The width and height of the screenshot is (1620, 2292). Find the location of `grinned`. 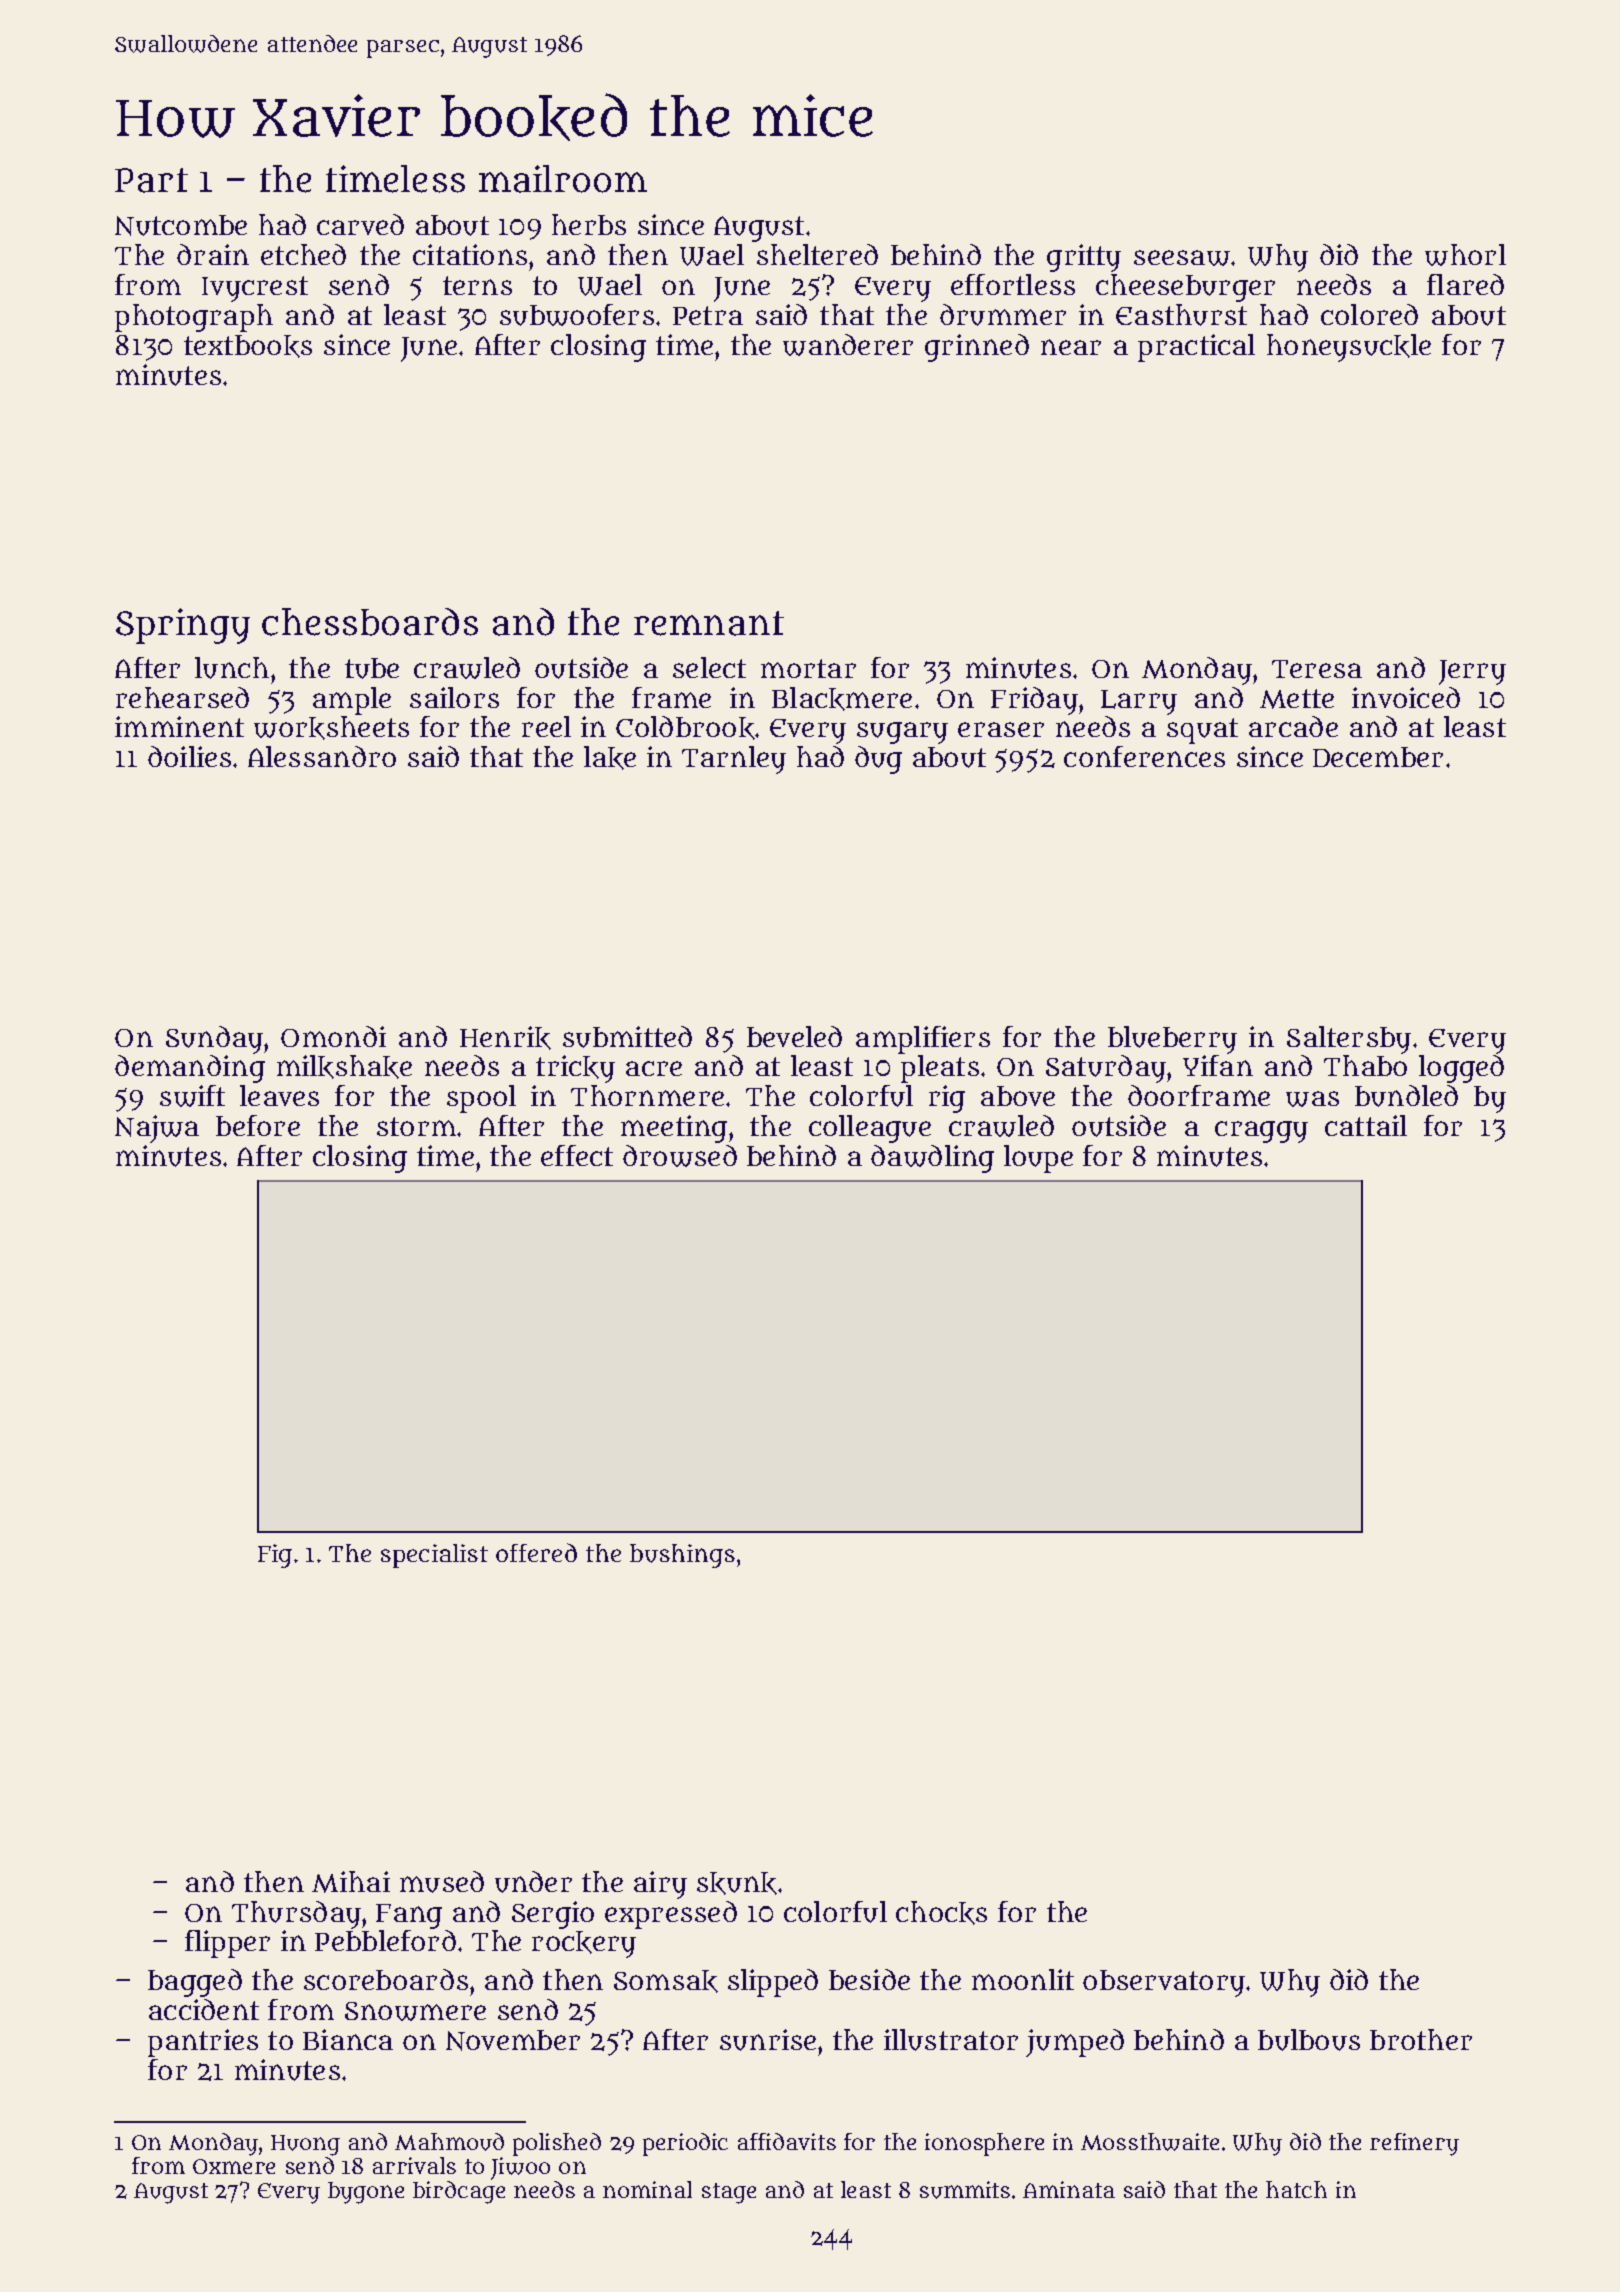

grinned is located at coordinates (977, 348).
